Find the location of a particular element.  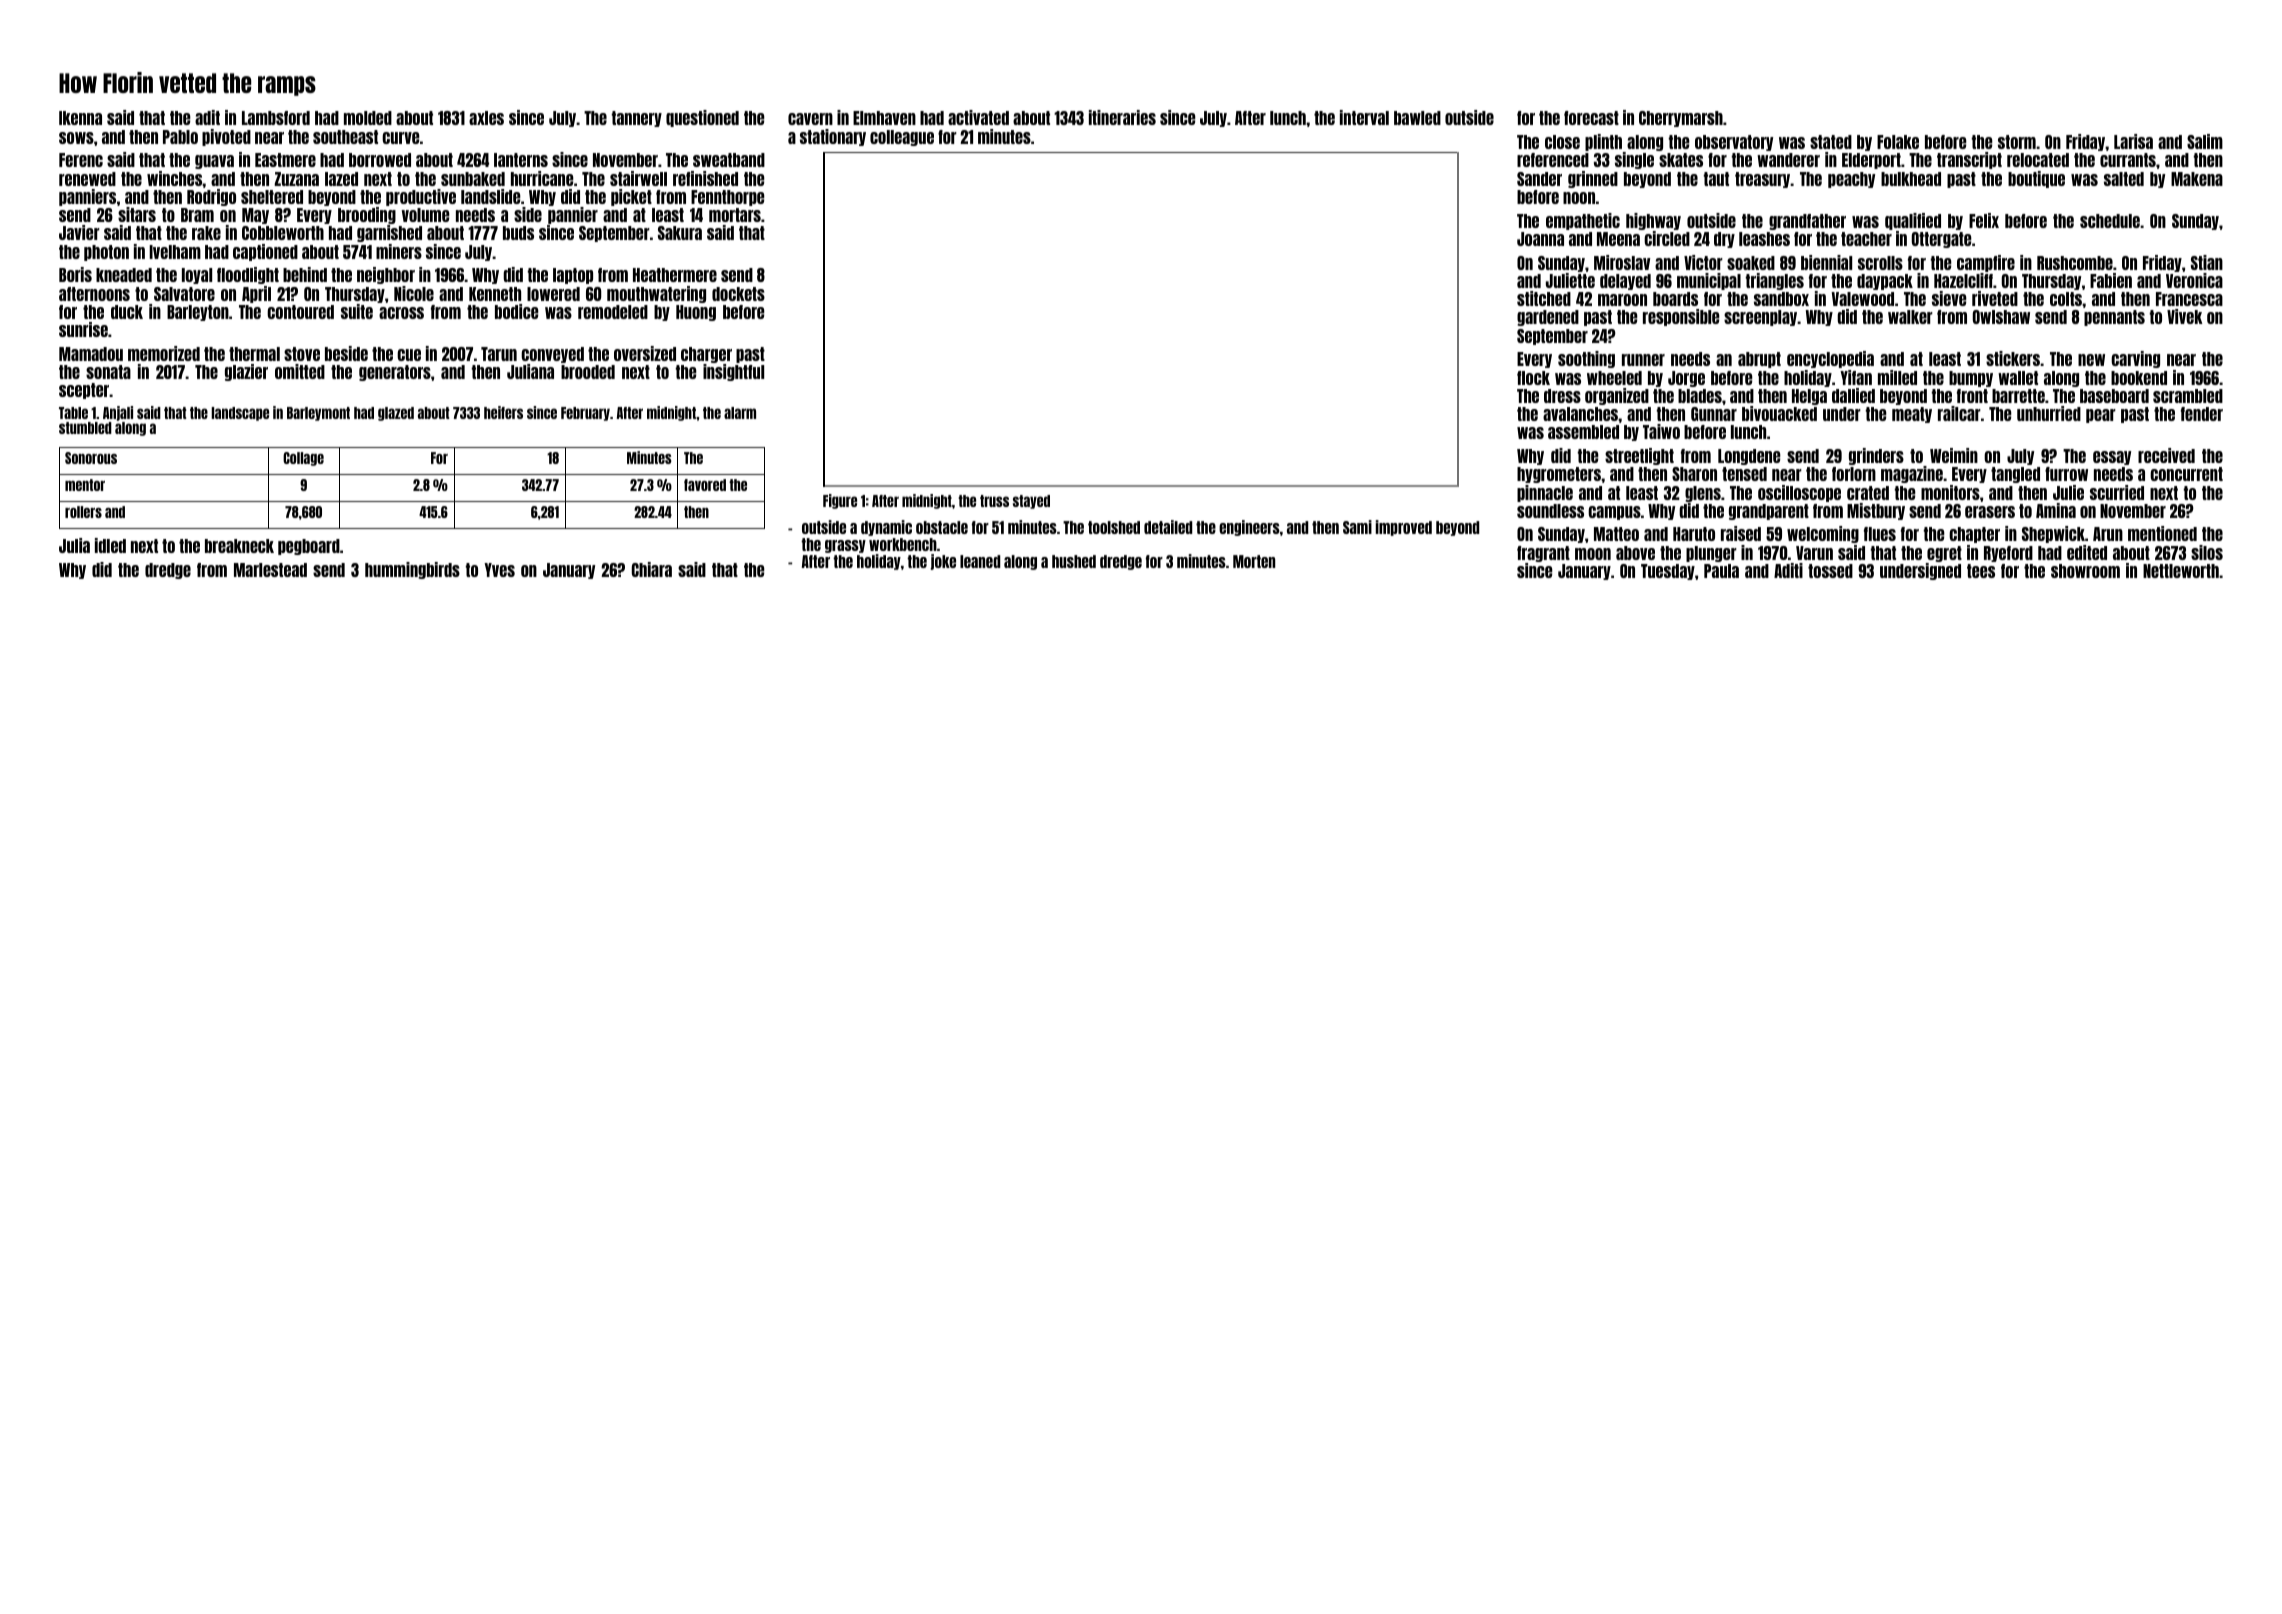

hummingbirds is located at coordinates (412, 570).
